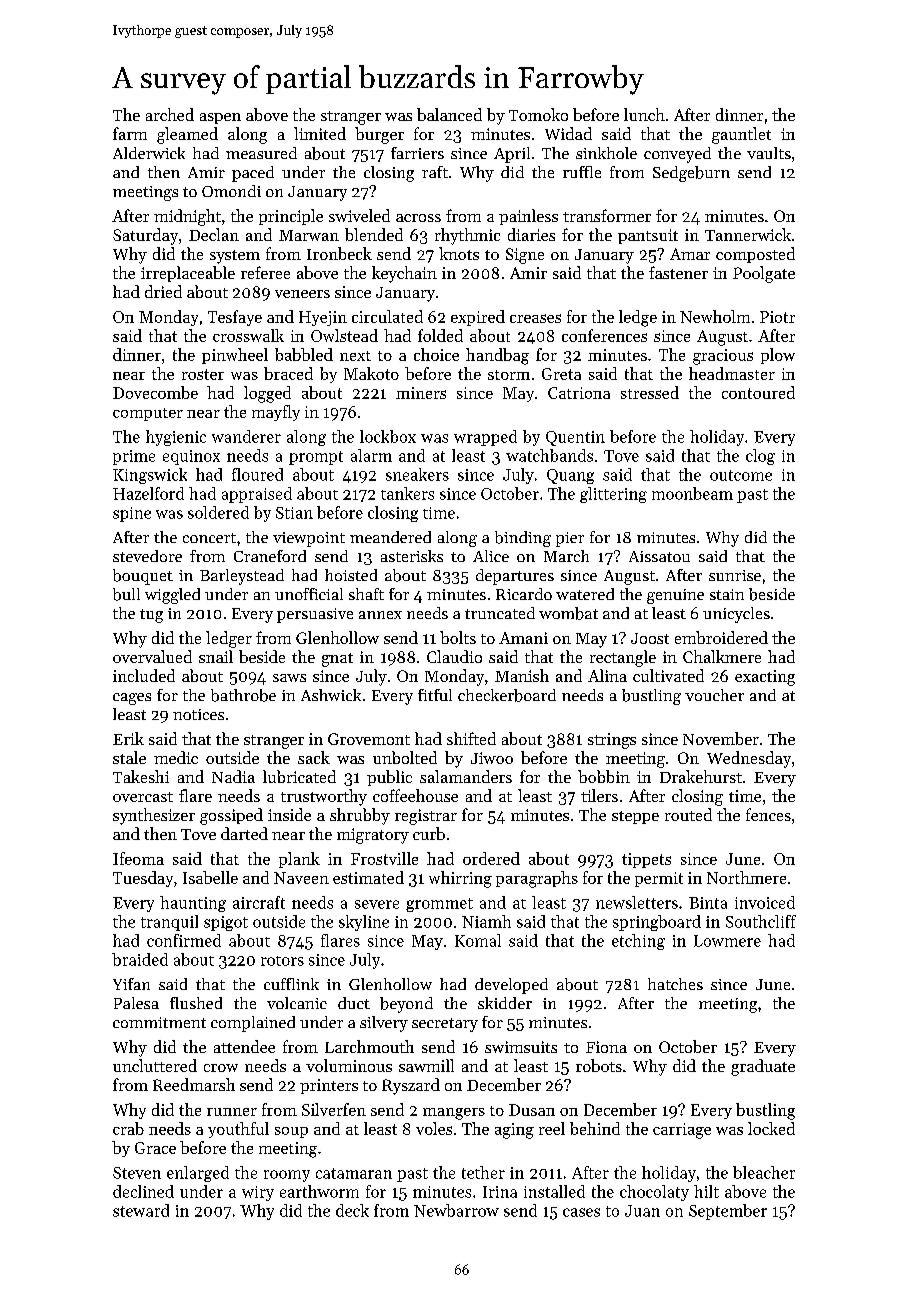 Image resolution: width=908 pixels, height=1316 pixels. What do you see at coordinates (417, 474) in the document?
I see `sneakers` at bounding box center [417, 474].
